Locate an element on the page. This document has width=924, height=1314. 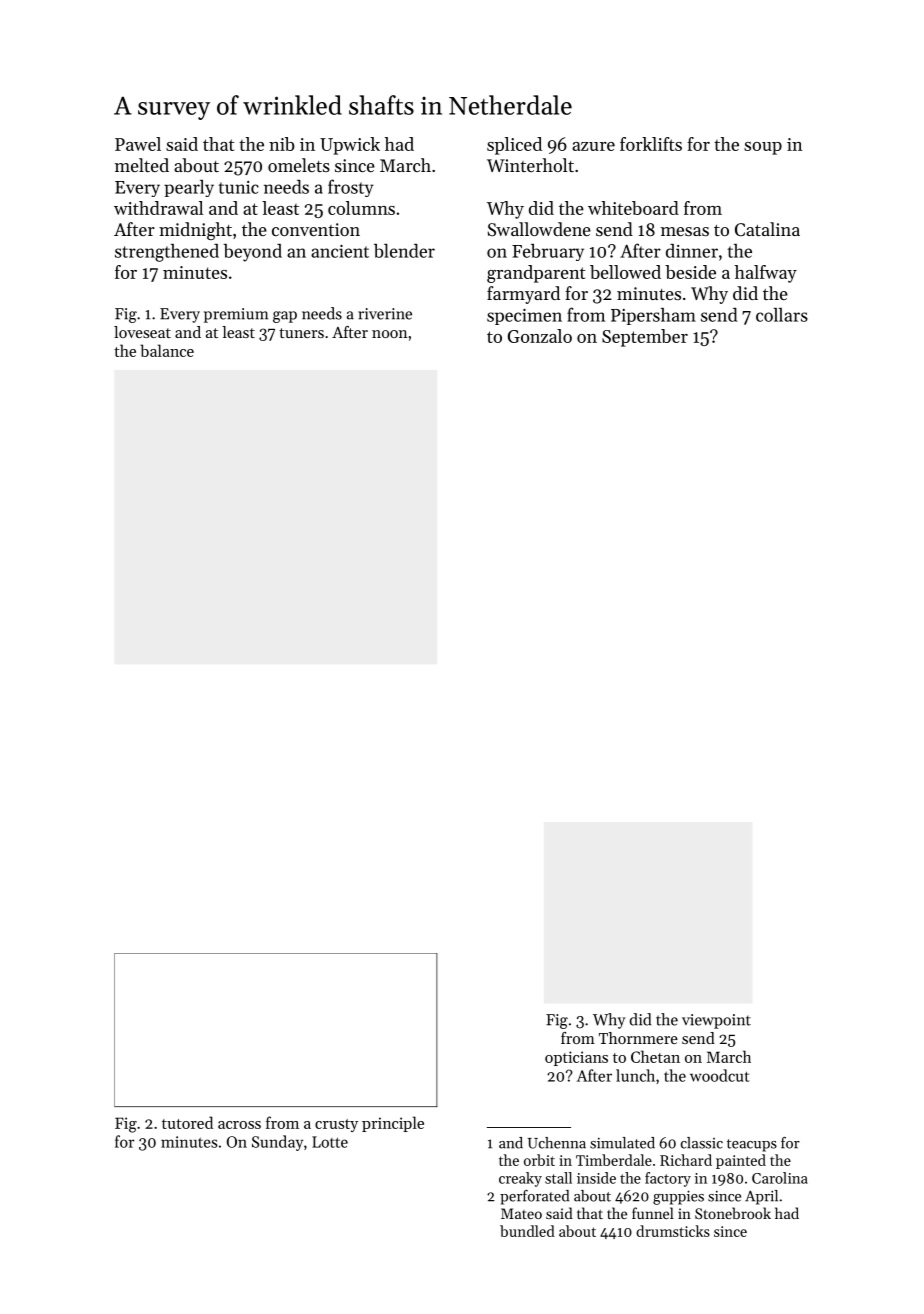
across is located at coordinates (239, 1125).
